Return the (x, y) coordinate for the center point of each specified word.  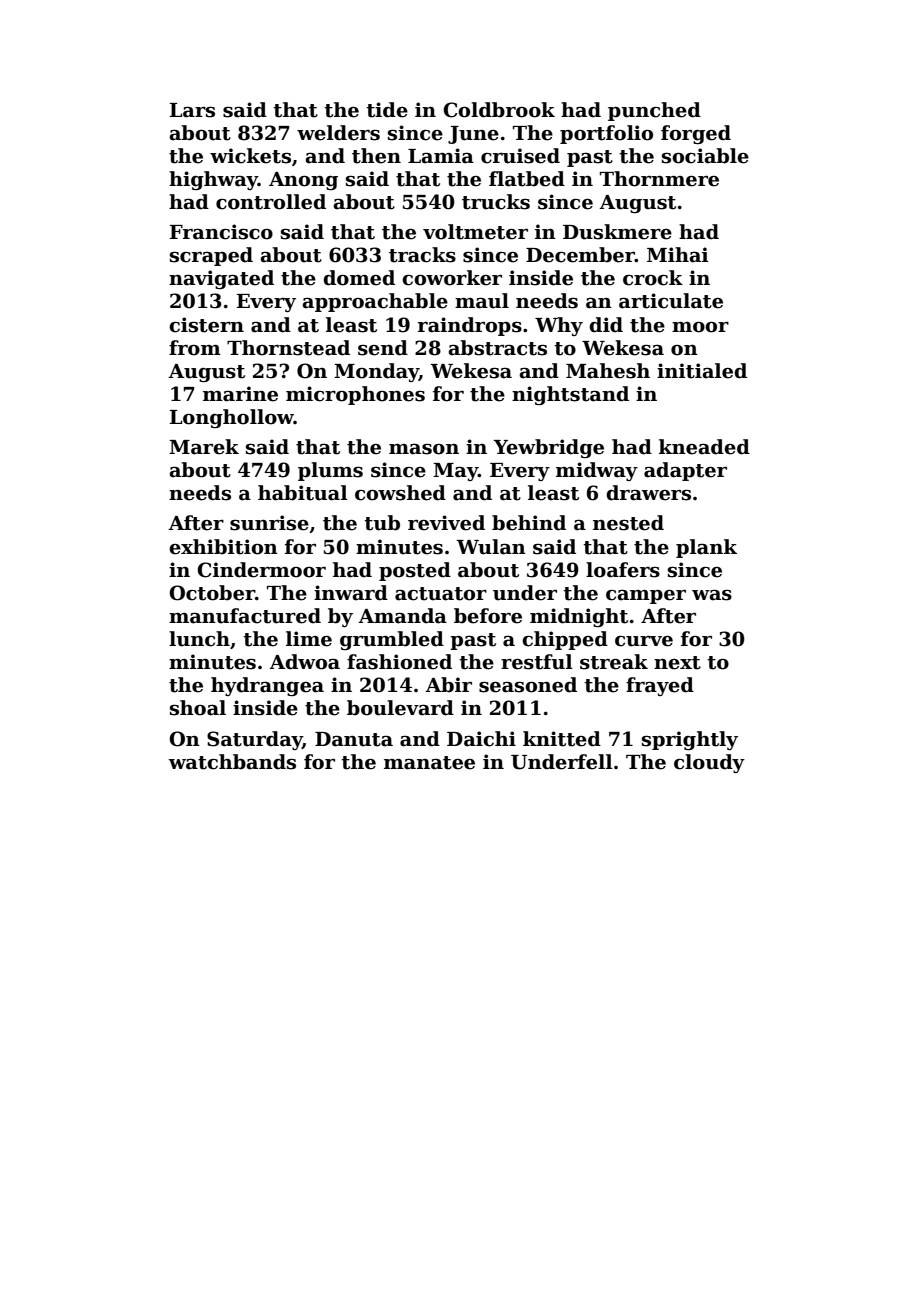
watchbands (232, 762)
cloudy (709, 763)
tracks (422, 255)
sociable (705, 156)
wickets (250, 156)
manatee (429, 763)
